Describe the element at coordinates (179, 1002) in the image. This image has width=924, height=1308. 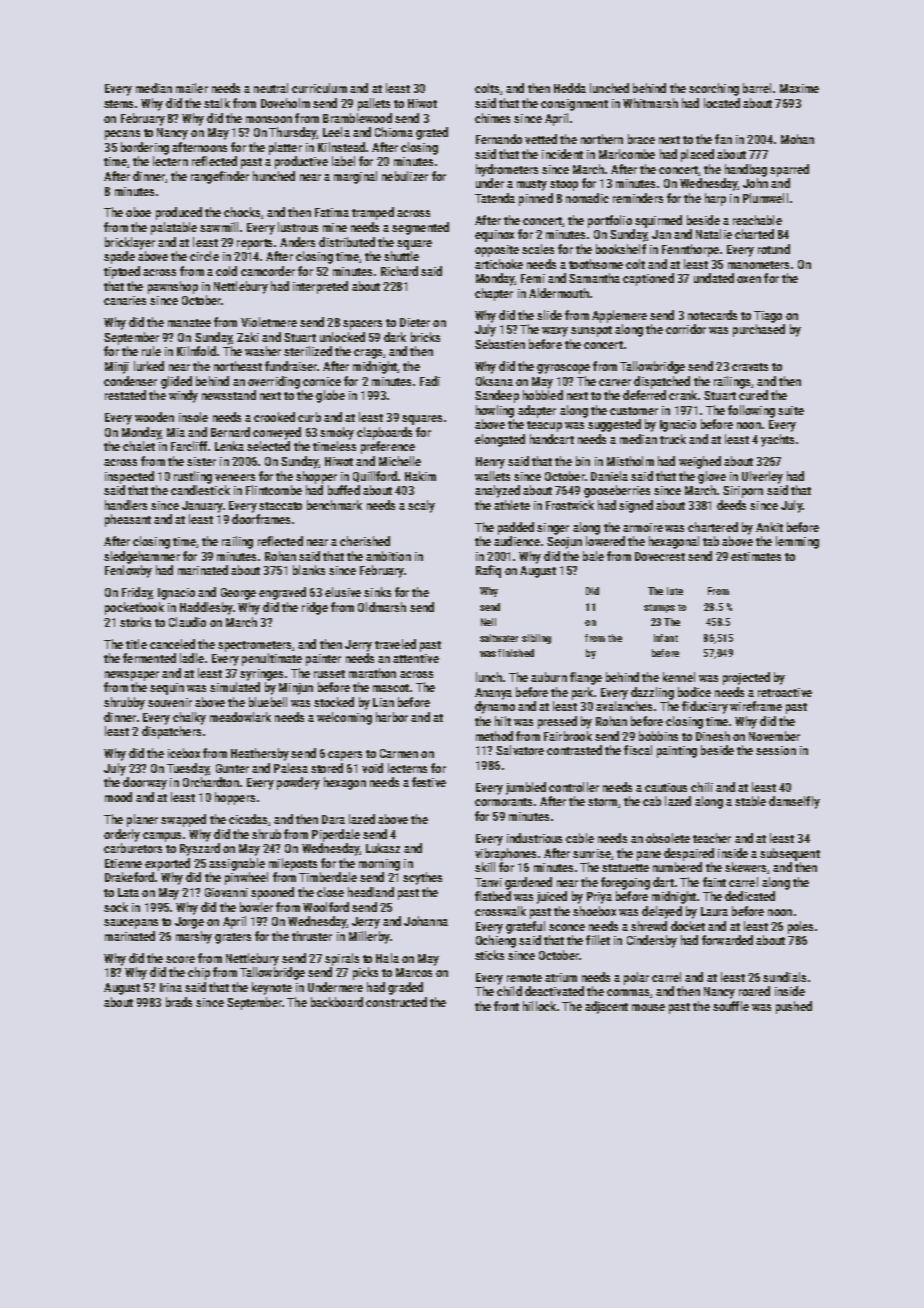
I see `brads` at that location.
